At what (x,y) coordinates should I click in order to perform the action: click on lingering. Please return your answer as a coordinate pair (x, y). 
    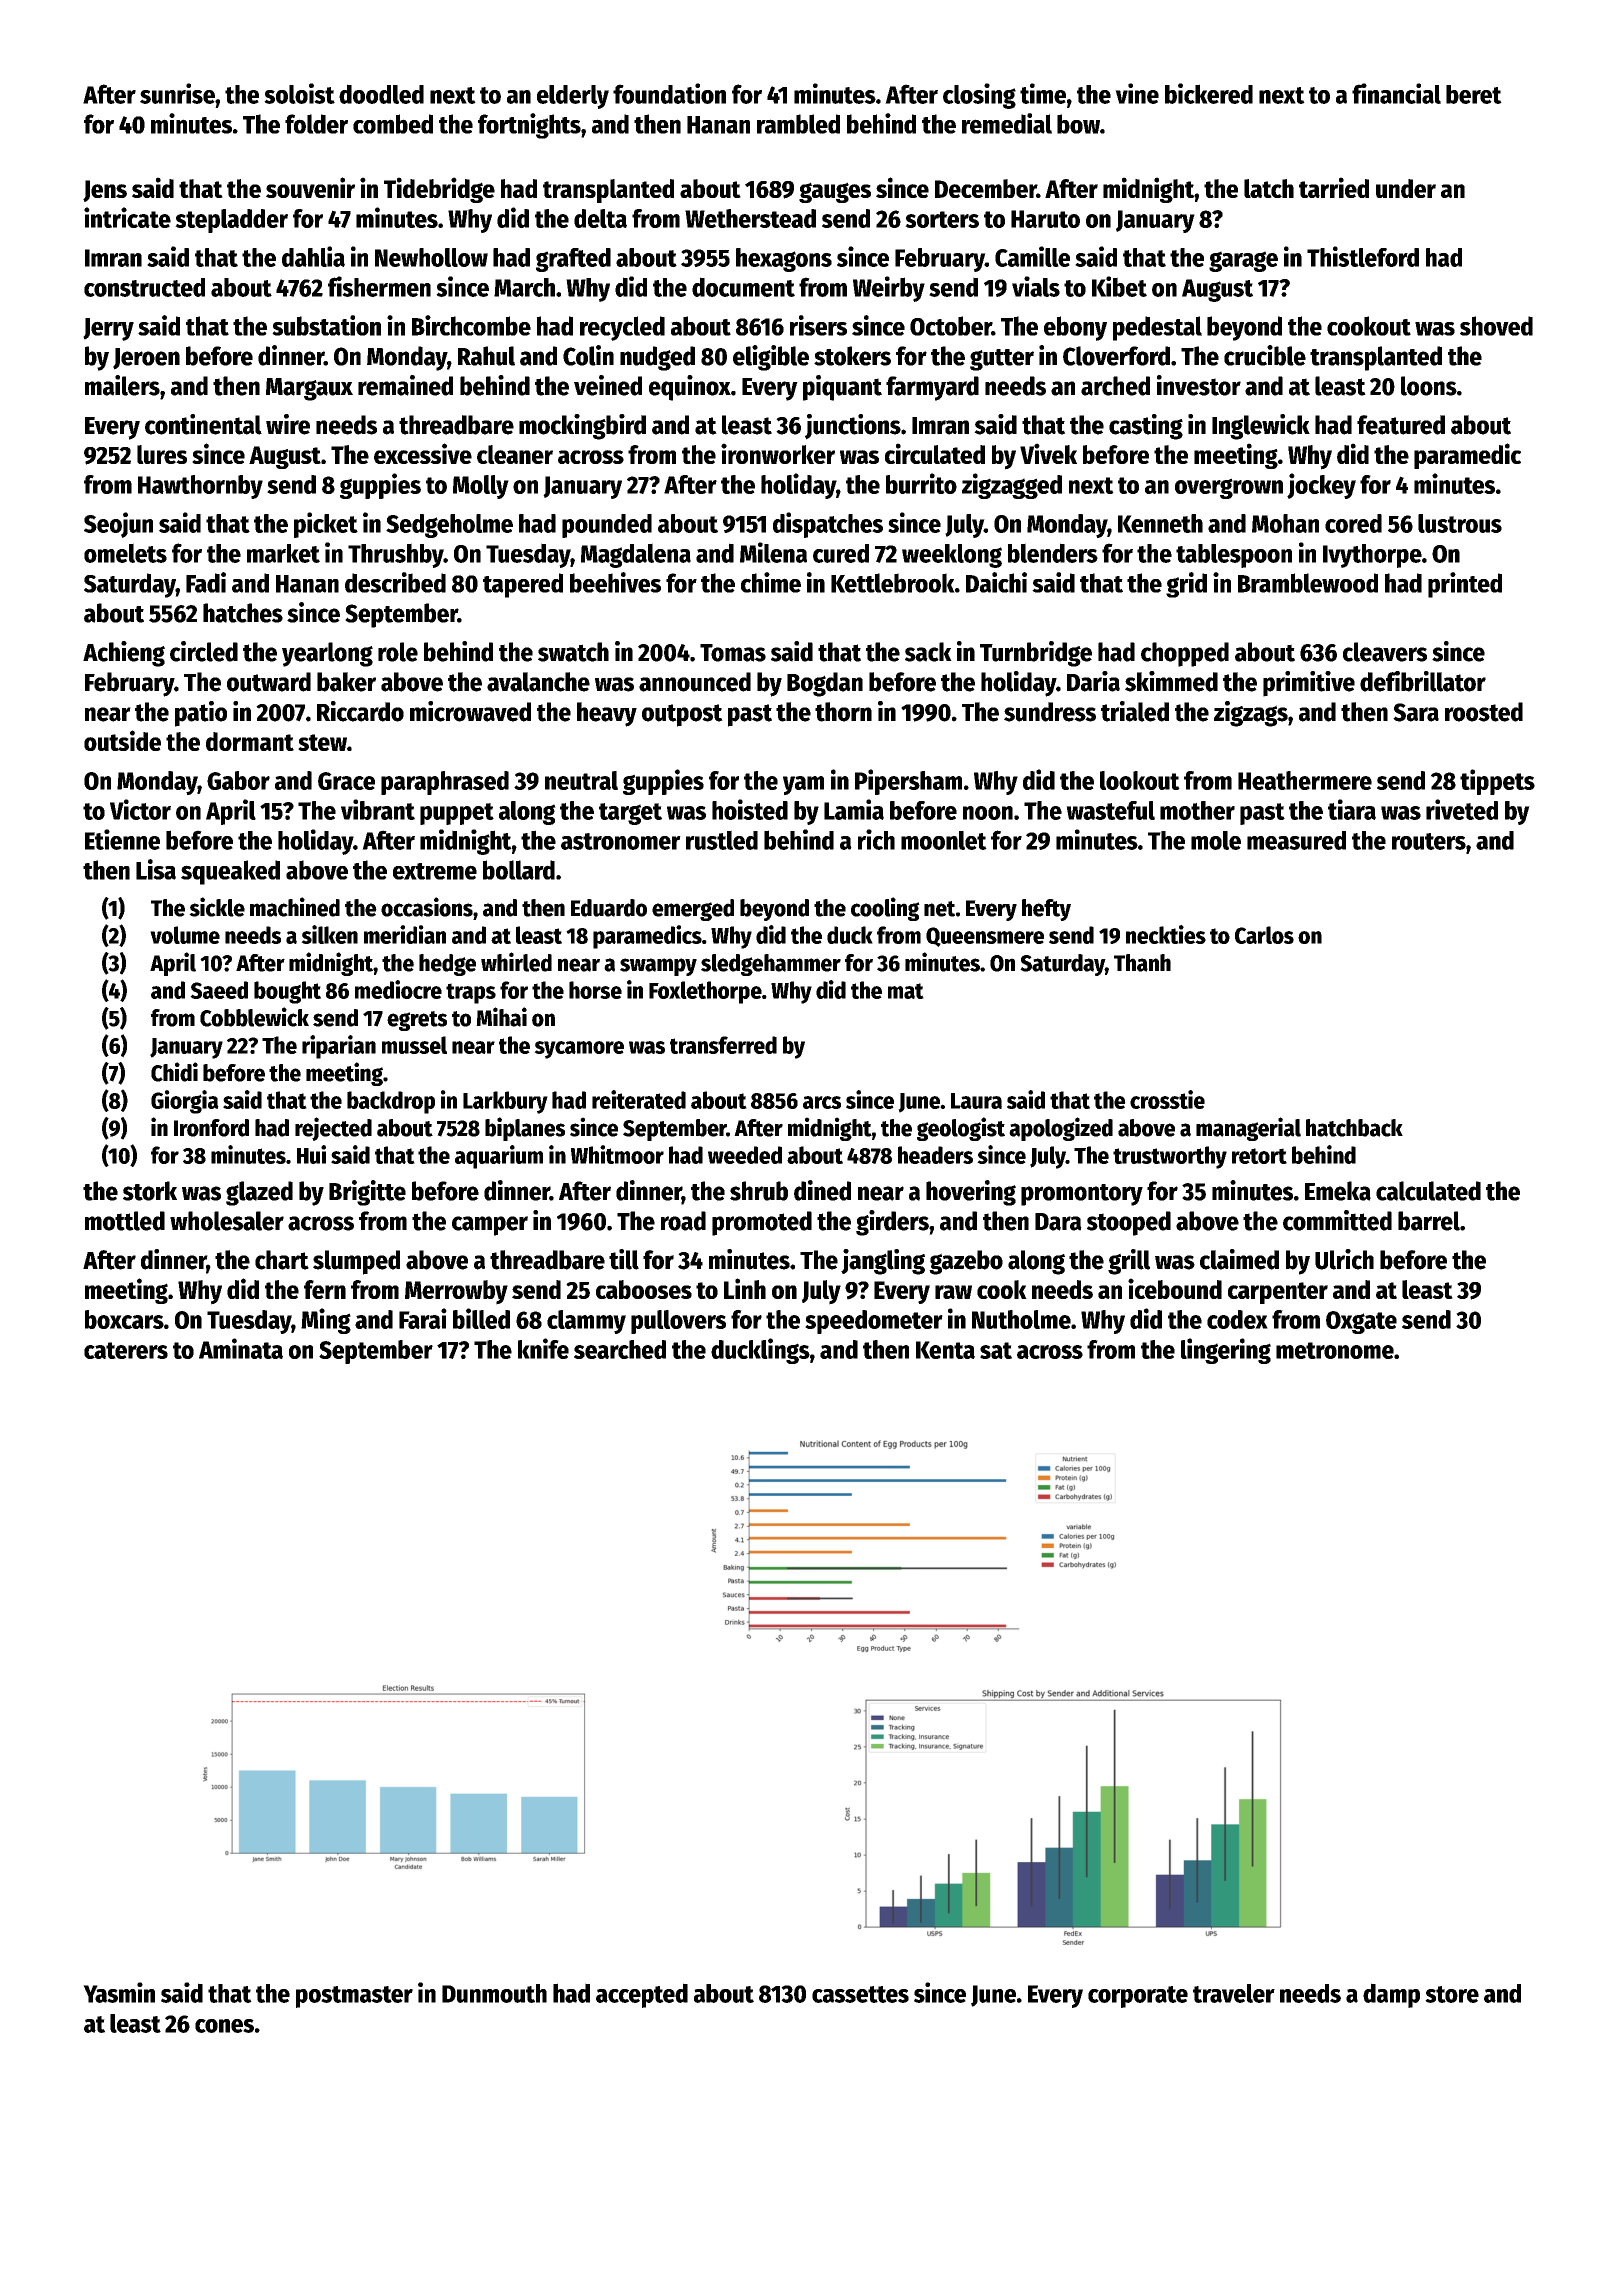
    Looking at the image, I should click on (1226, 1351).
